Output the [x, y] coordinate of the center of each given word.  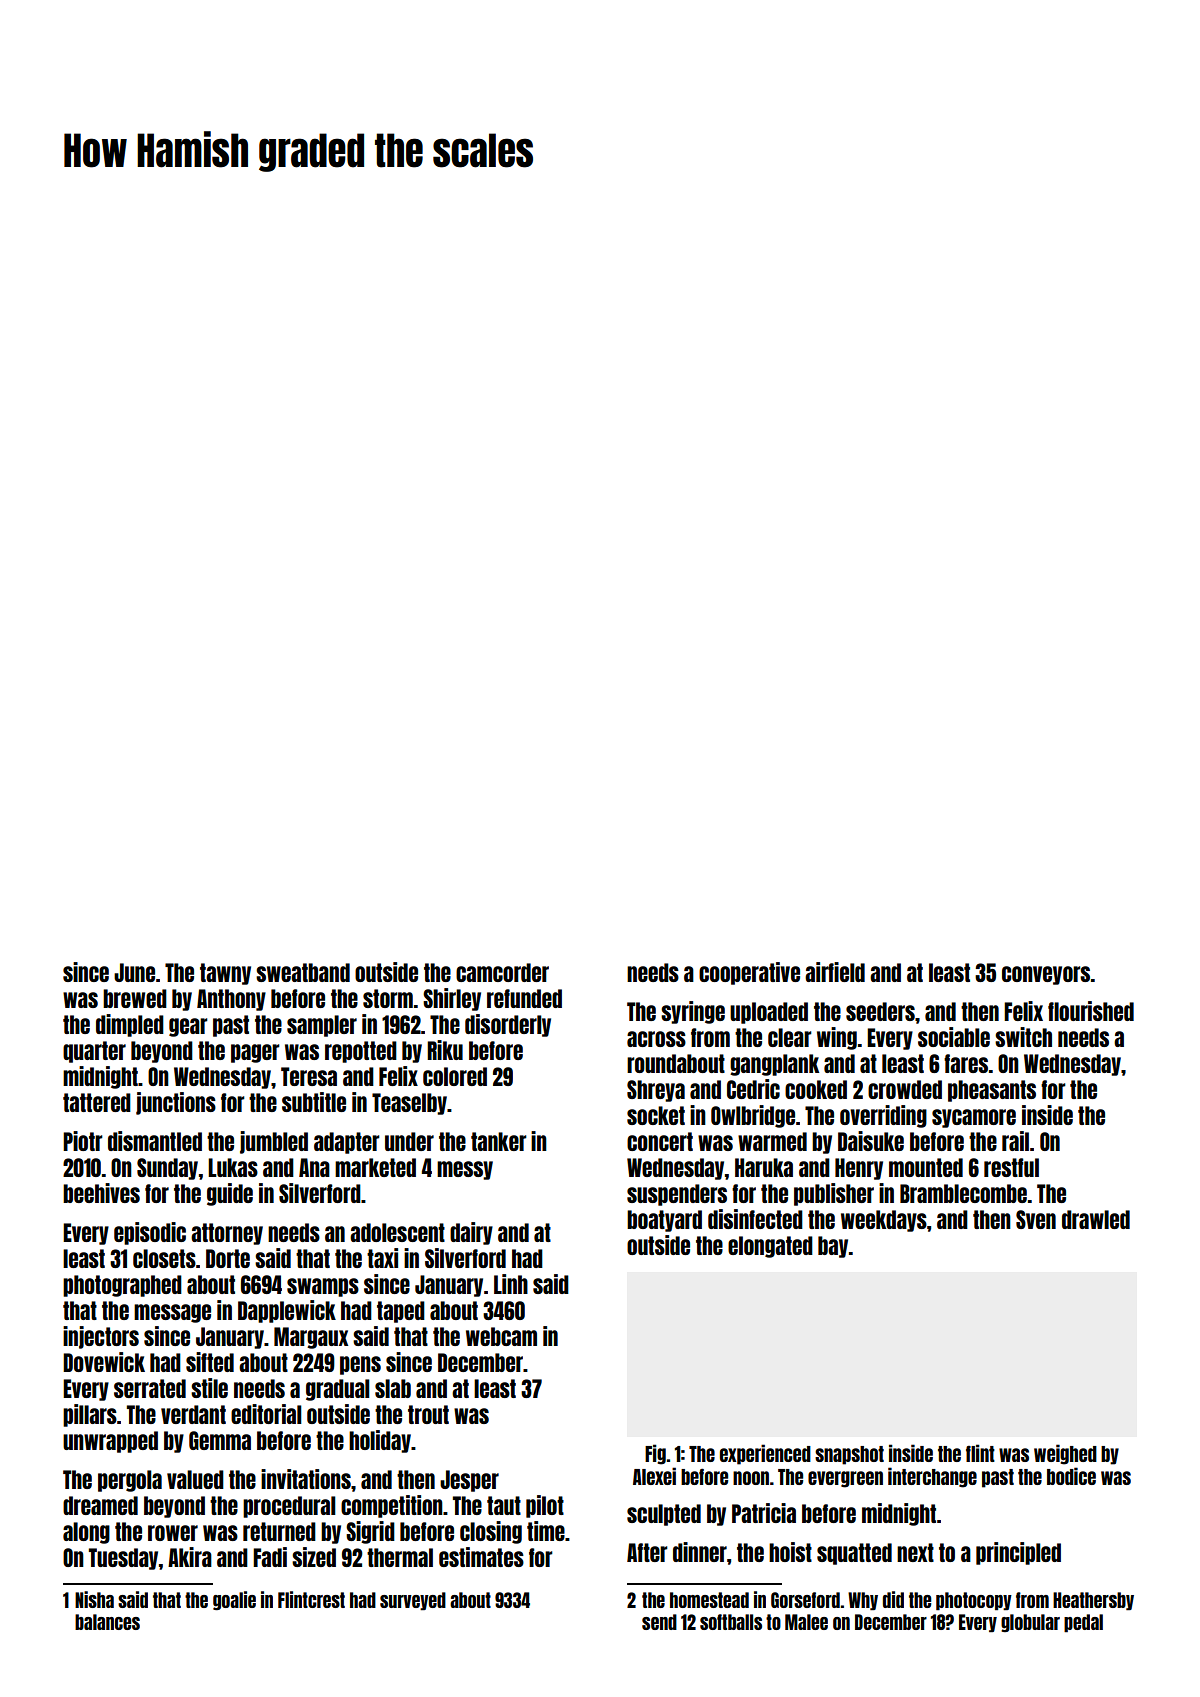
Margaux [311, 1338]
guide [230, 1194]
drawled [1096, 1219]
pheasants [992, 1091]
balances [107, 1622]
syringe [693, 1012]
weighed [1065, 1454]
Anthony [231, 1000]
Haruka [764, 1167]
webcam [501, 1336]
